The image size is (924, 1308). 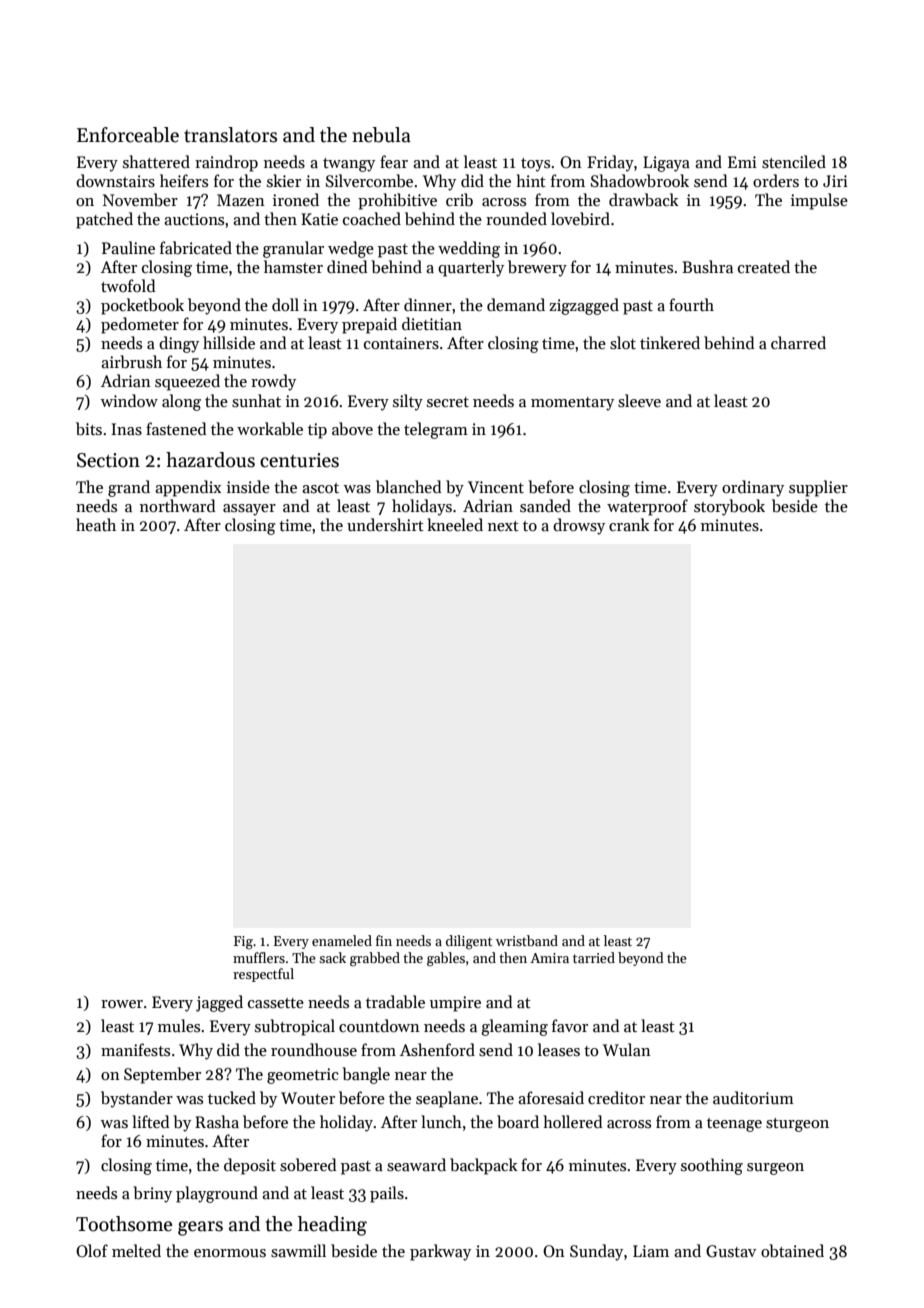 I want to click on tarried, so click(x=594, y=957).
